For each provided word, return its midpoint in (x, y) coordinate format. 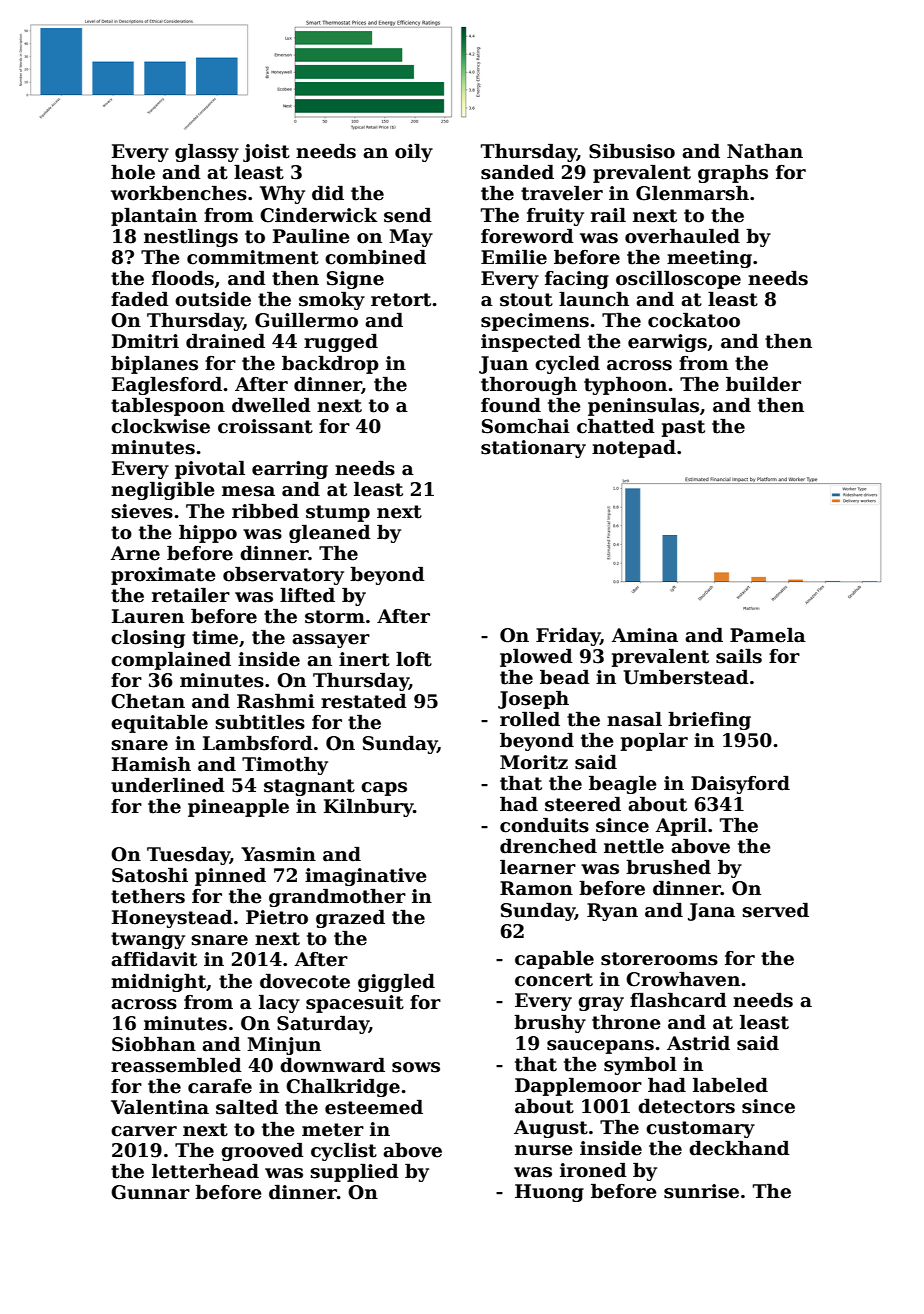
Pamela (768, 635)
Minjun (284, 1046)
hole (133, 172)
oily (414, 153)
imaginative (366, 877)
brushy (550, 1024)
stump (338, 513)
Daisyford (740, 785)
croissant (265, 426)
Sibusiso (632, 151)
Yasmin (278, 854)
